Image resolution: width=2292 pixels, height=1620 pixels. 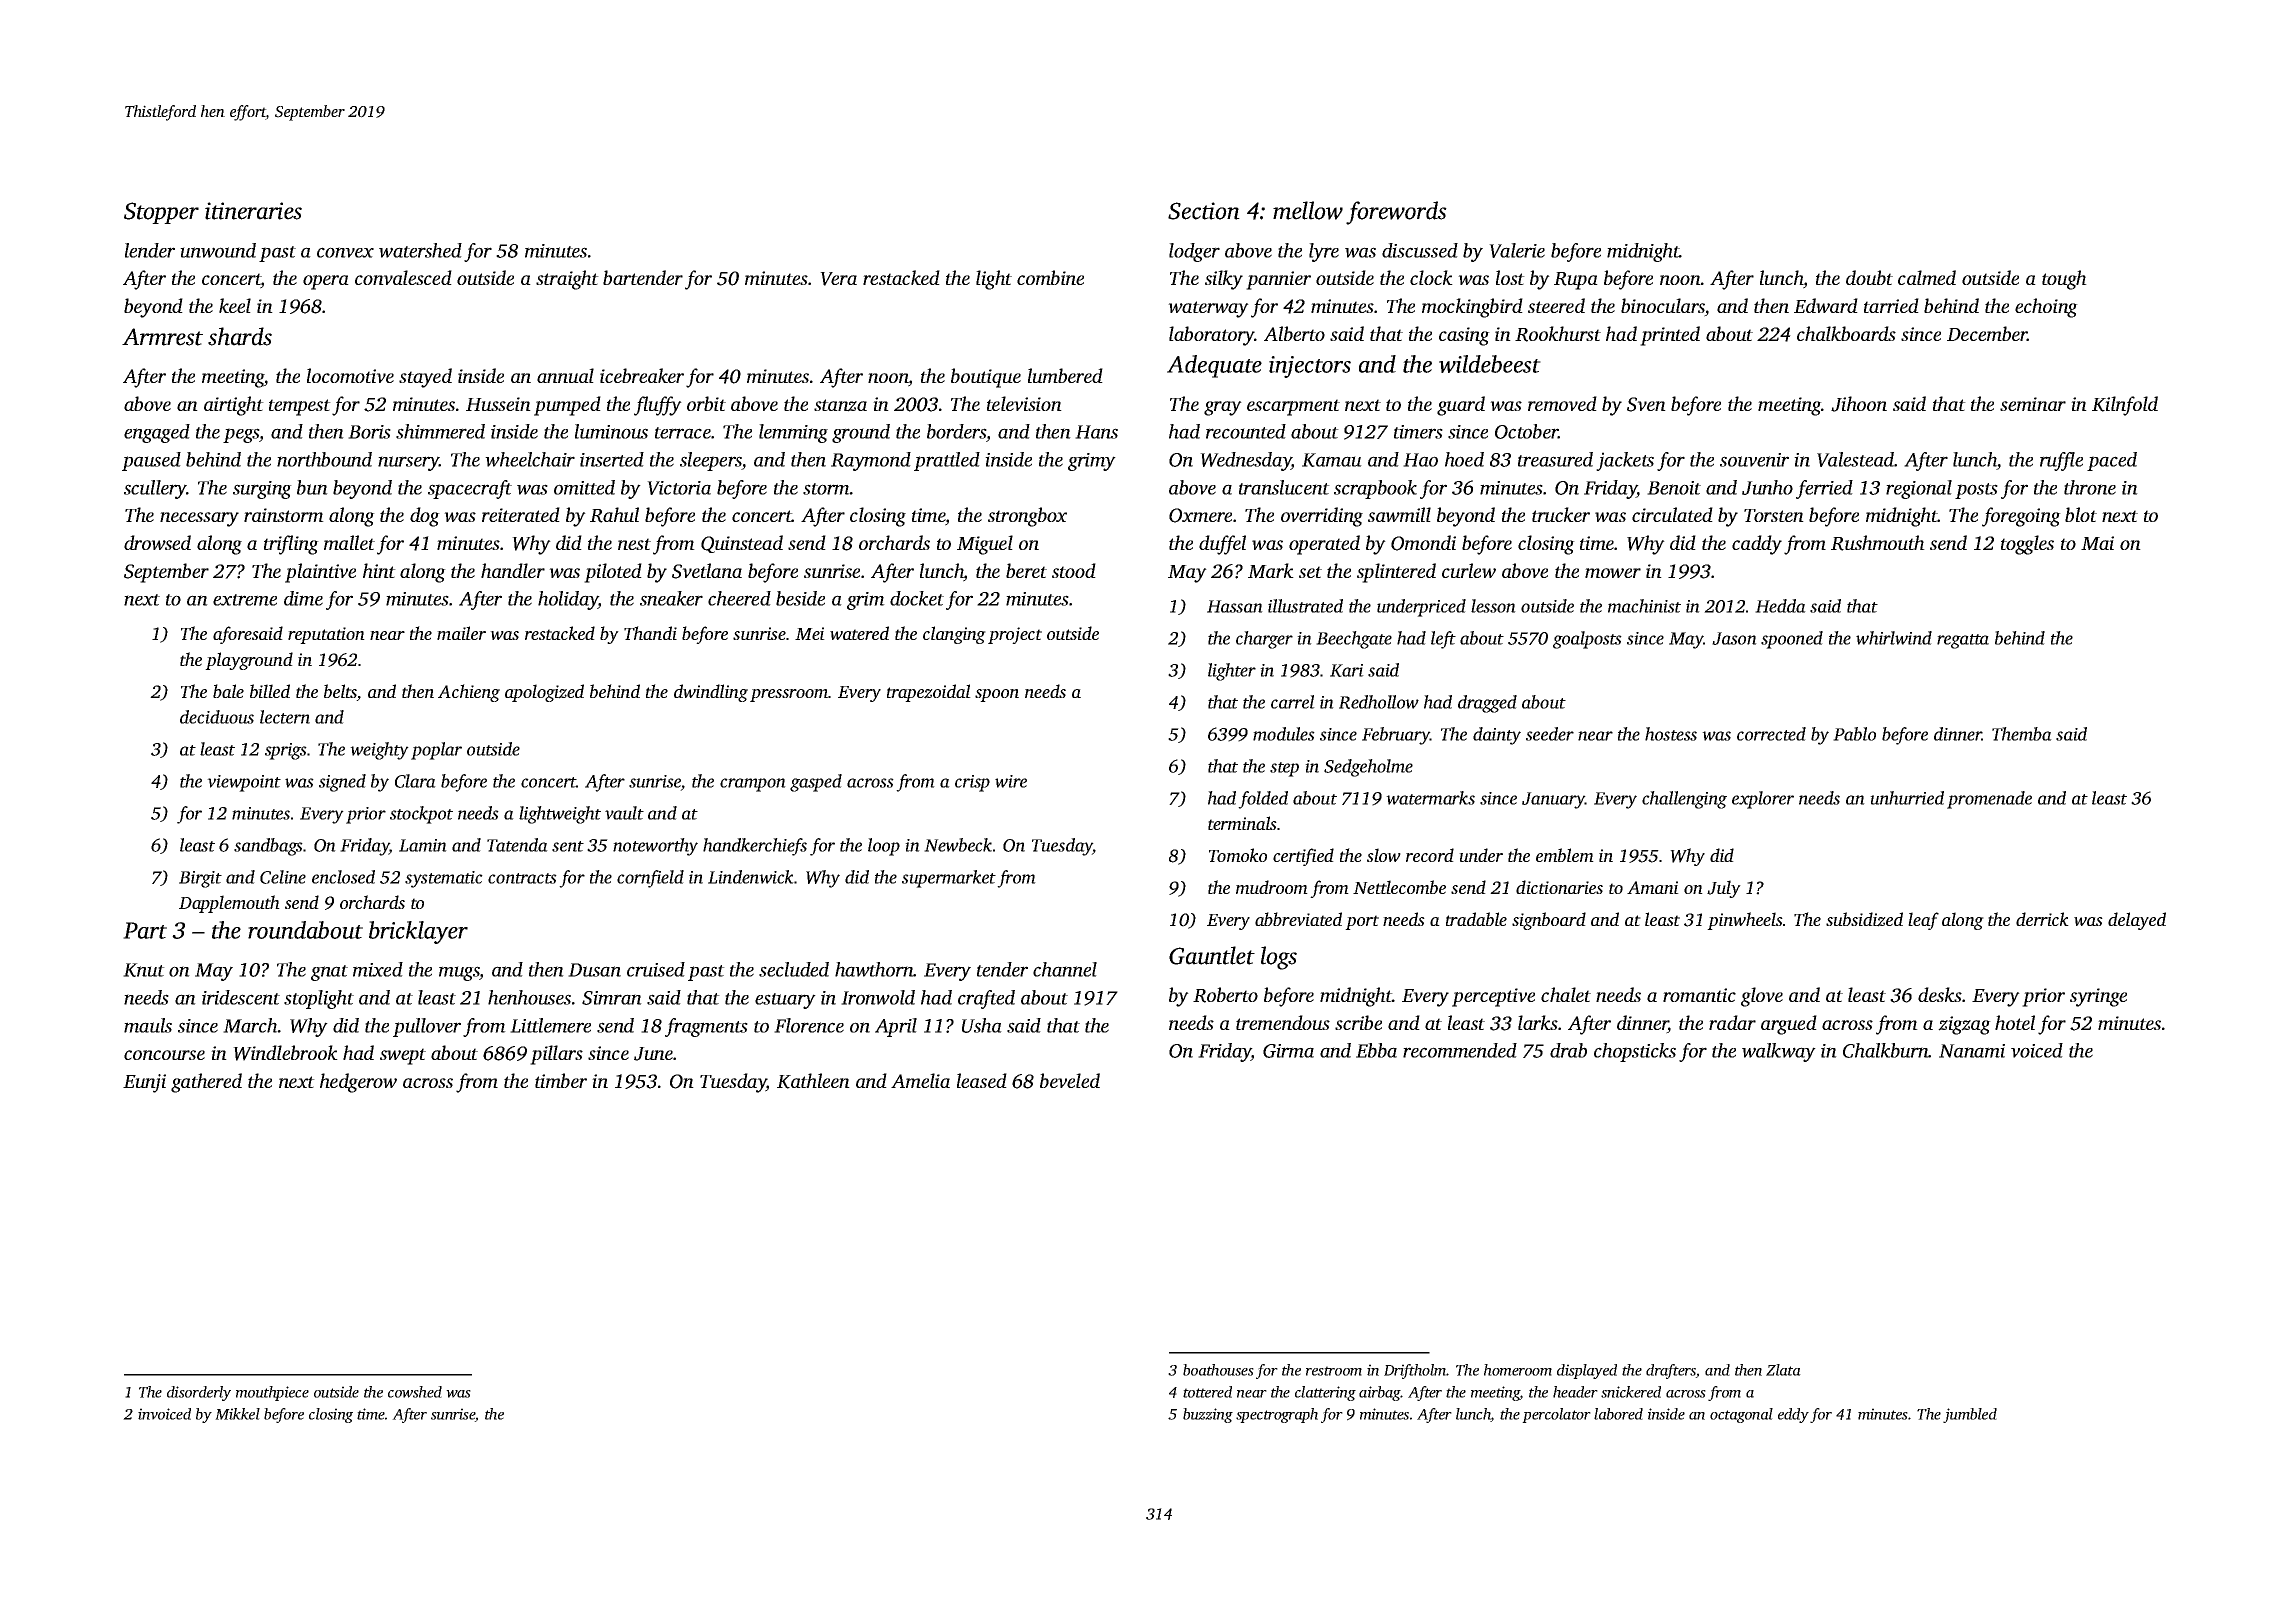 What do you see at coordinates (1310, 572) in the page?
I see `set` at bounding box center [1310, 572].
